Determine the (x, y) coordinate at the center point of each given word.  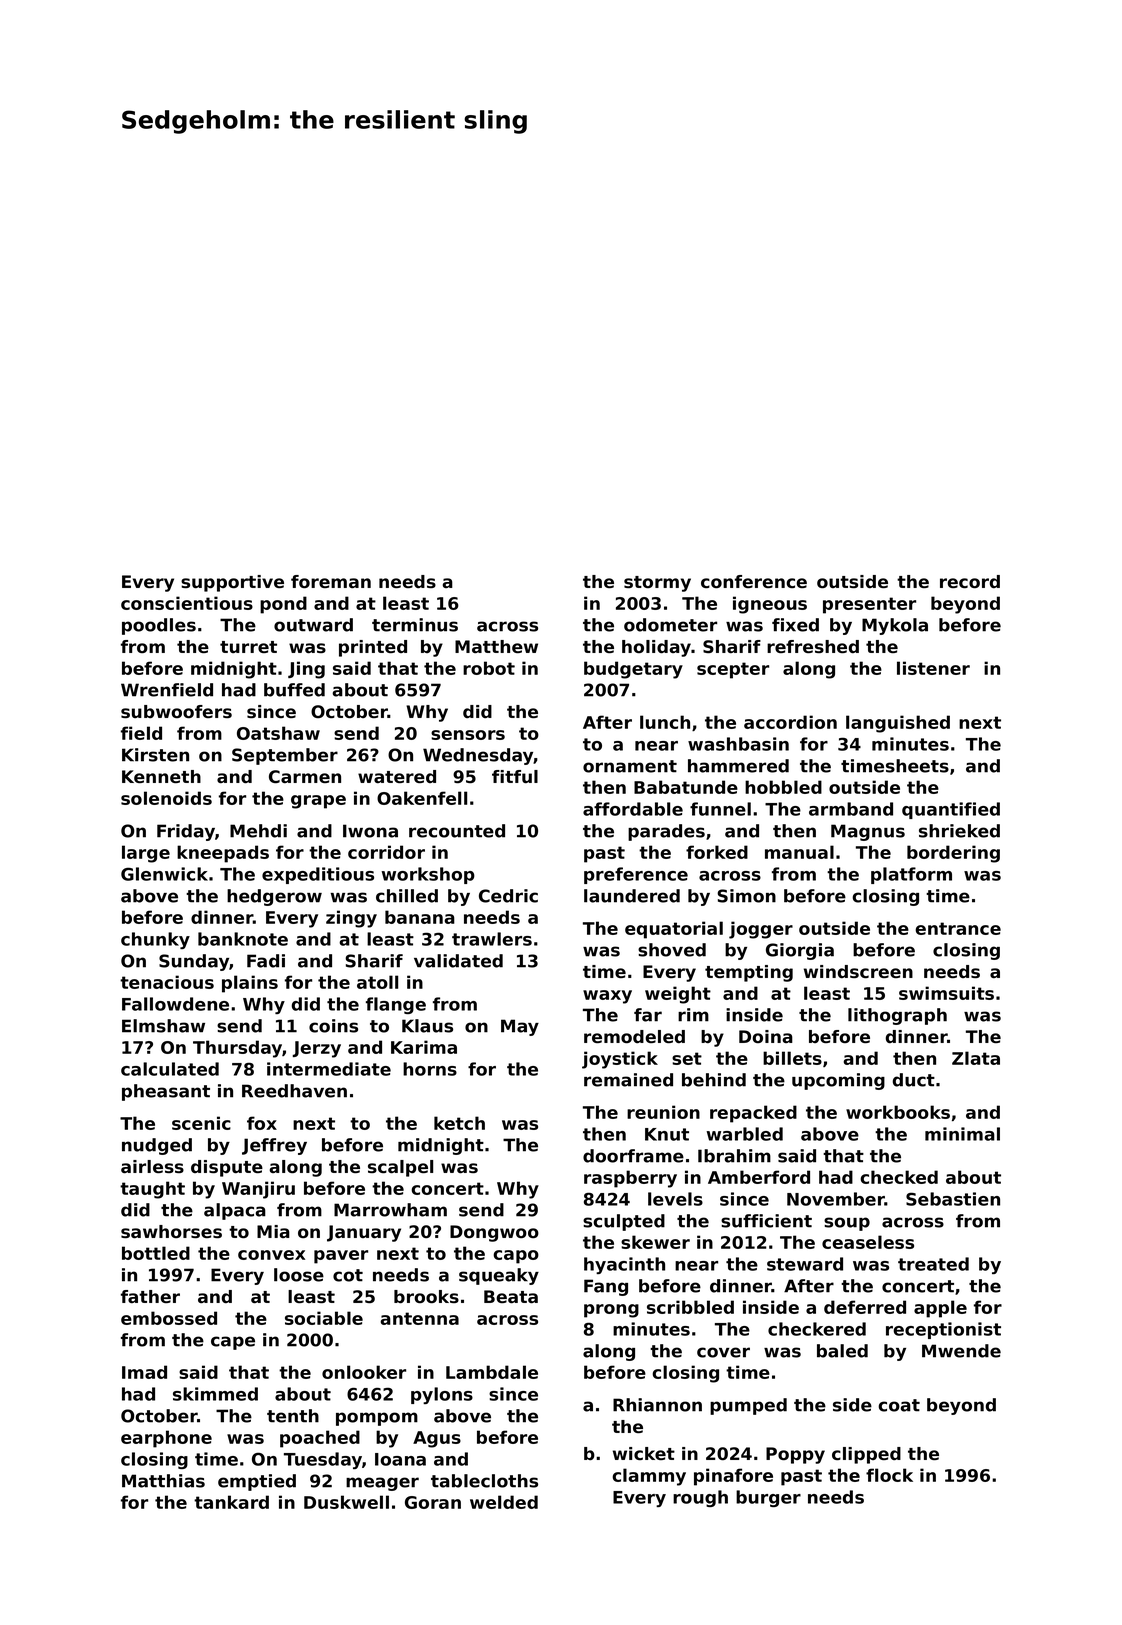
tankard (231, 1502)
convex (271, 1255)
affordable (633, 809)
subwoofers (176, 712)
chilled (407, 896)
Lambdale (492, 1372)
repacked (753, 1114)
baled (842, 1351)
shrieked (959, 831)
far (648, 1015)
